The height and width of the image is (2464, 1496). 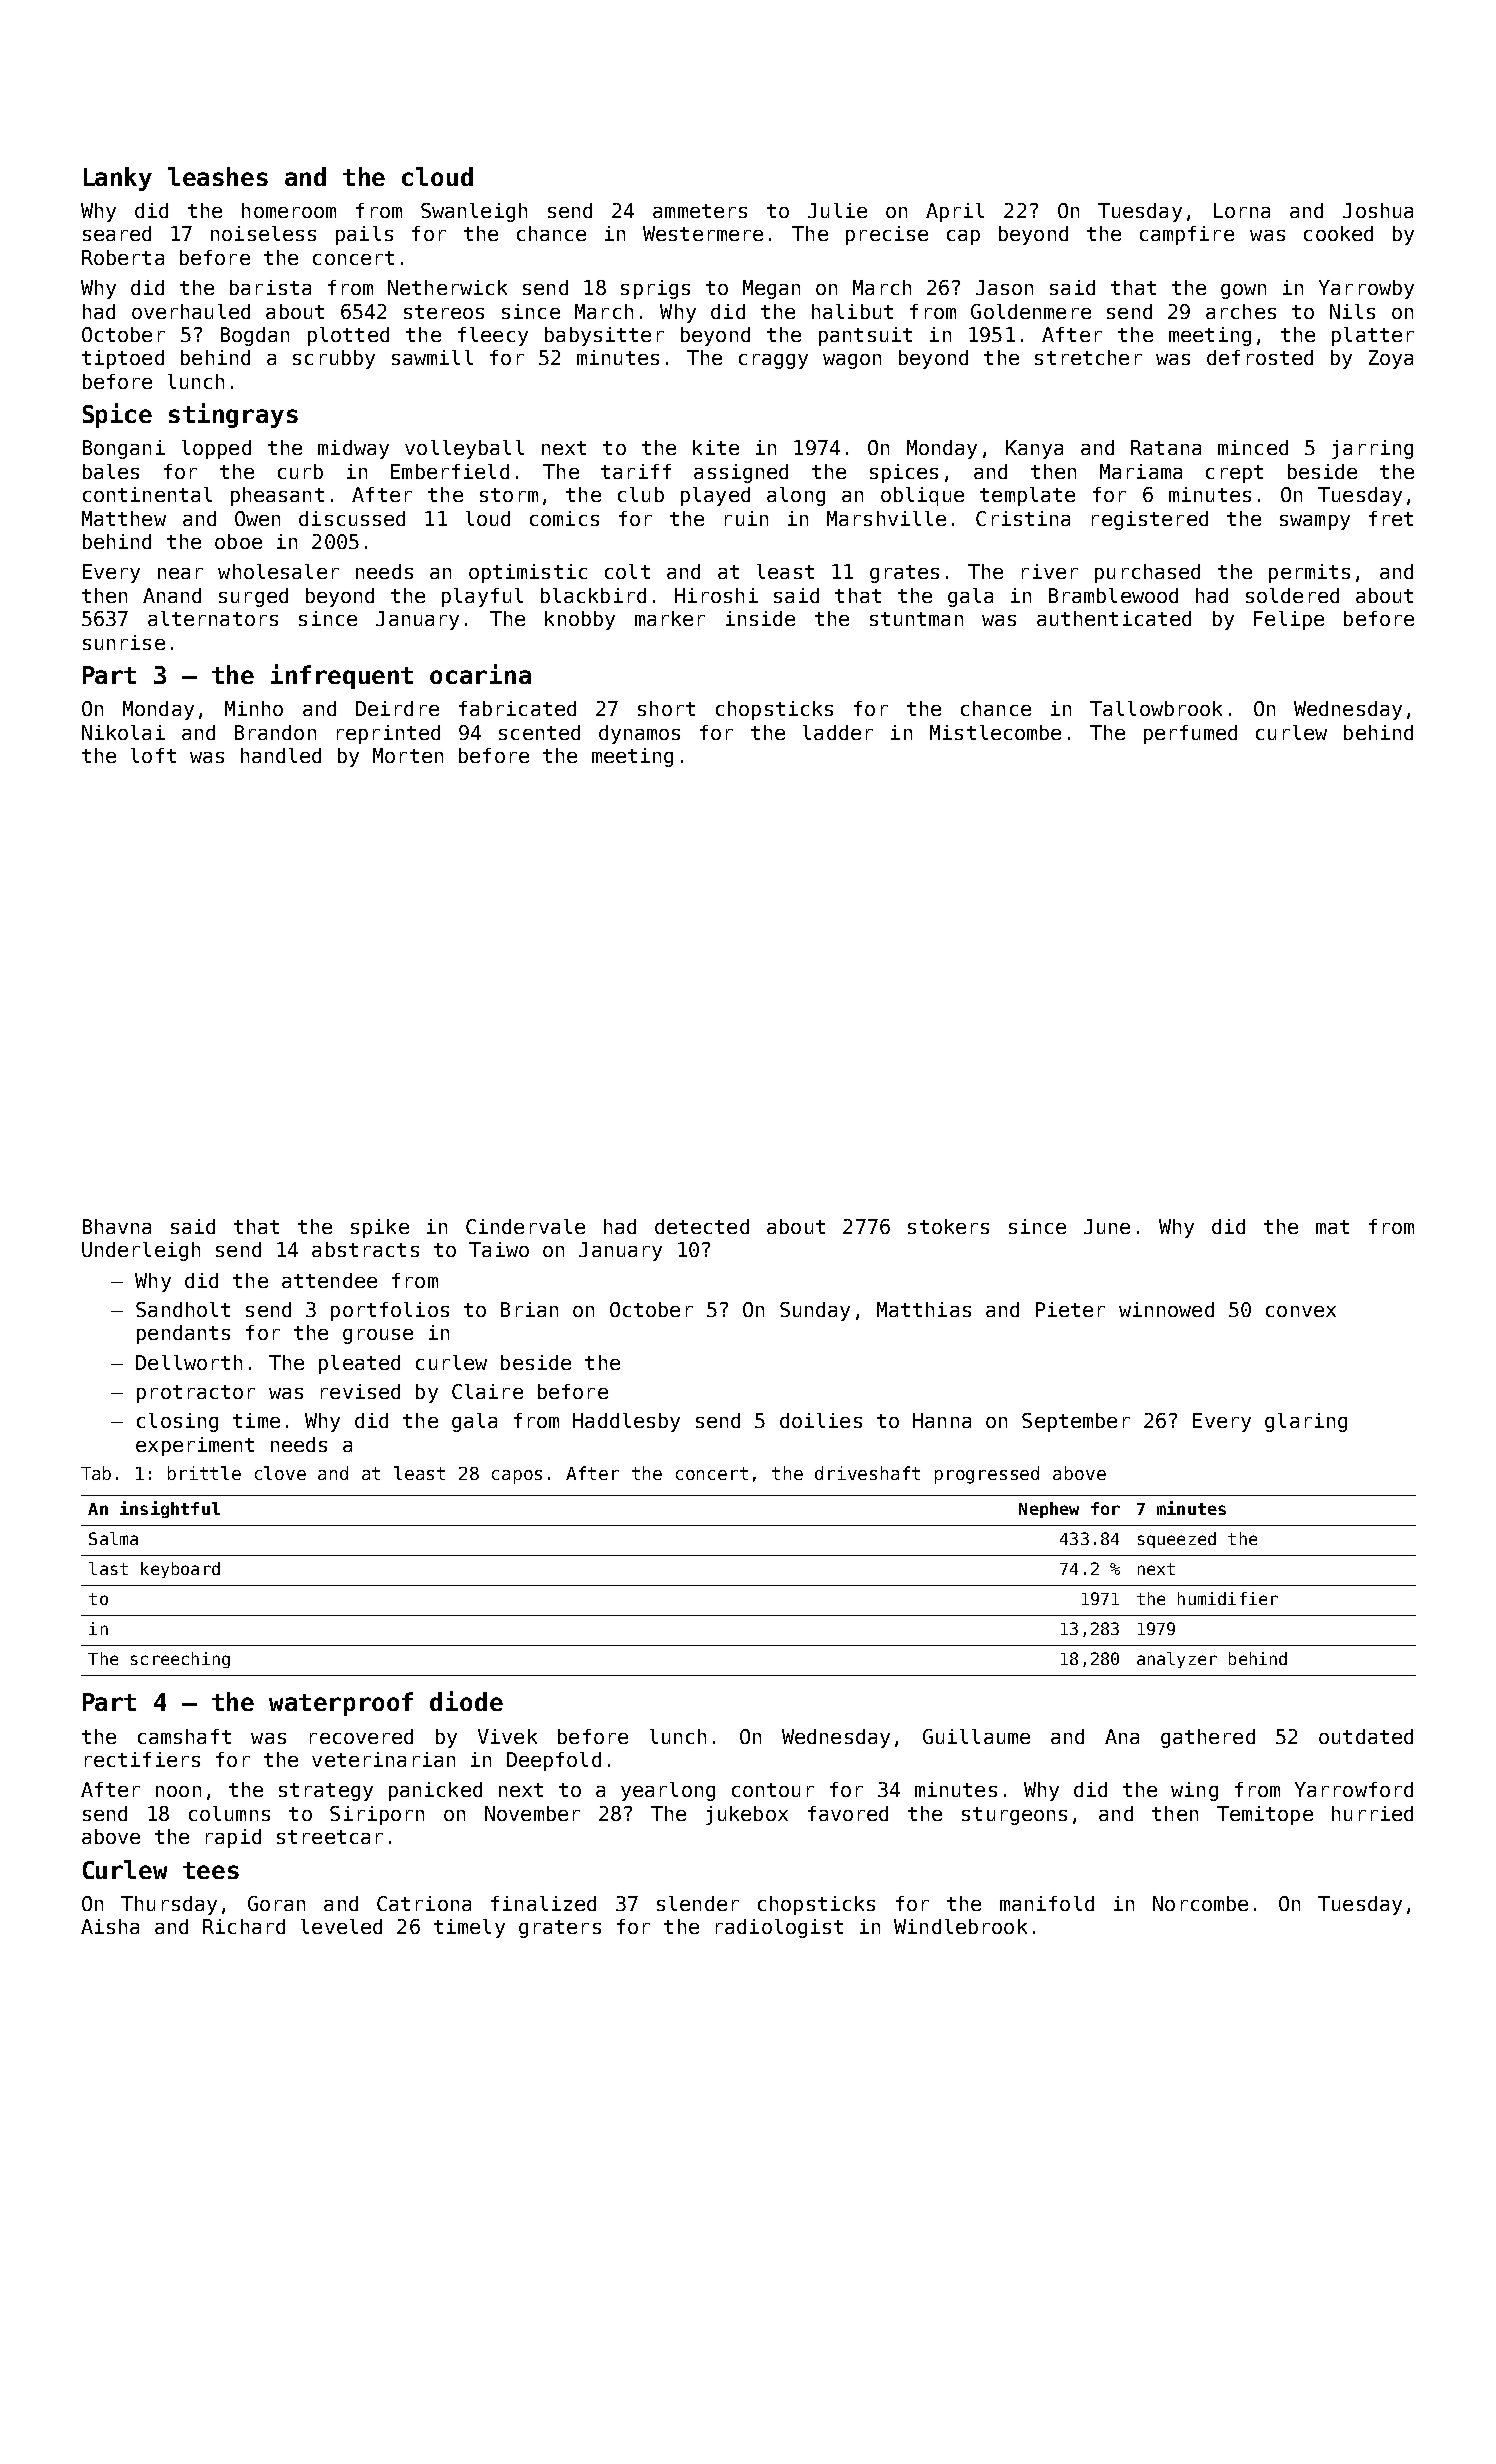 What do you see at coordinates (1301, 1311) in the image?
I see `convex` at bounding box center [1301, 1311].
